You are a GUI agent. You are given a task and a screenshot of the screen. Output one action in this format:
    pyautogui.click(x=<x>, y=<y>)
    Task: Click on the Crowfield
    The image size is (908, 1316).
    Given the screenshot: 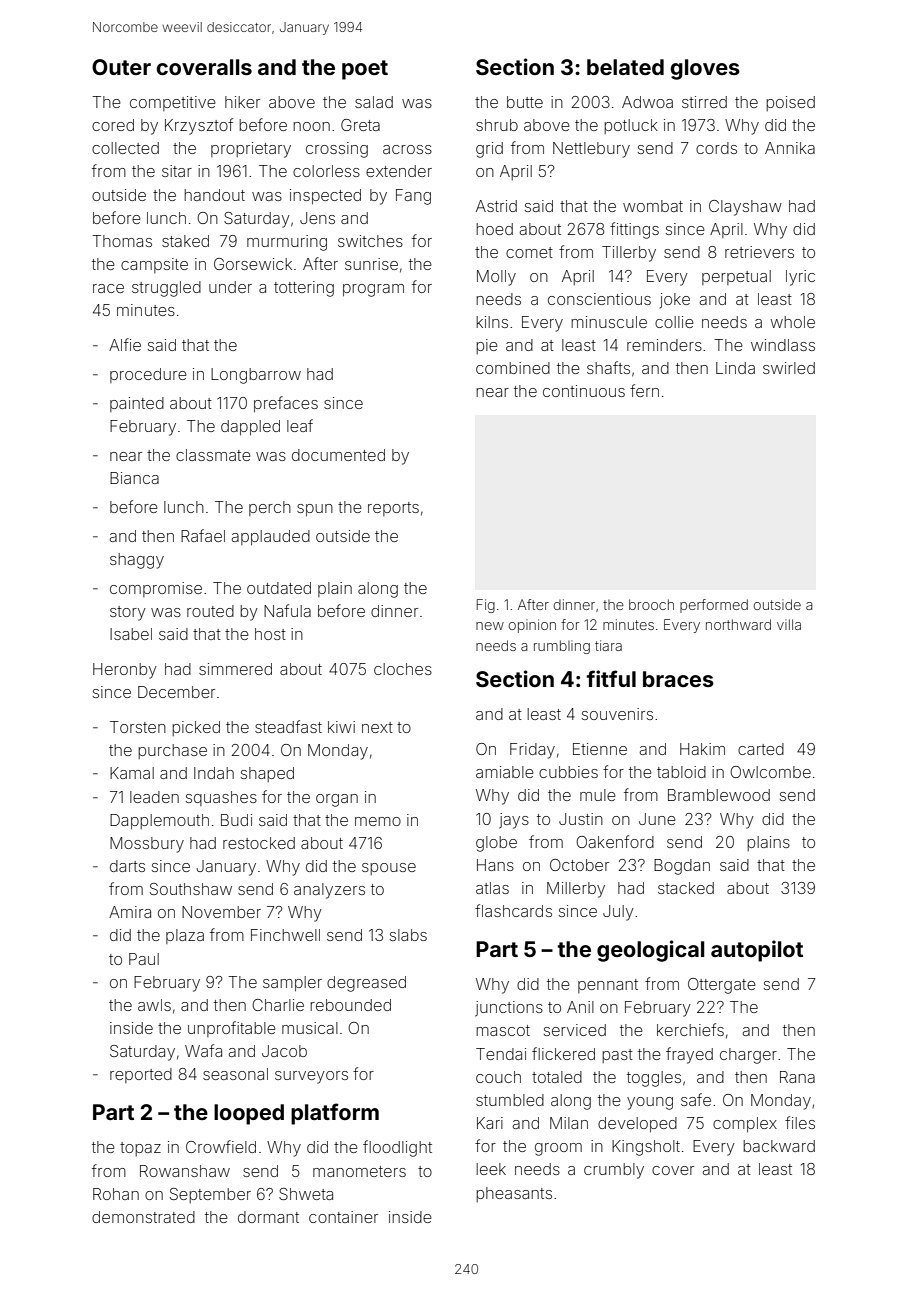 What is the action you would take?
    pyautogui.click(x=221, y=1146)
